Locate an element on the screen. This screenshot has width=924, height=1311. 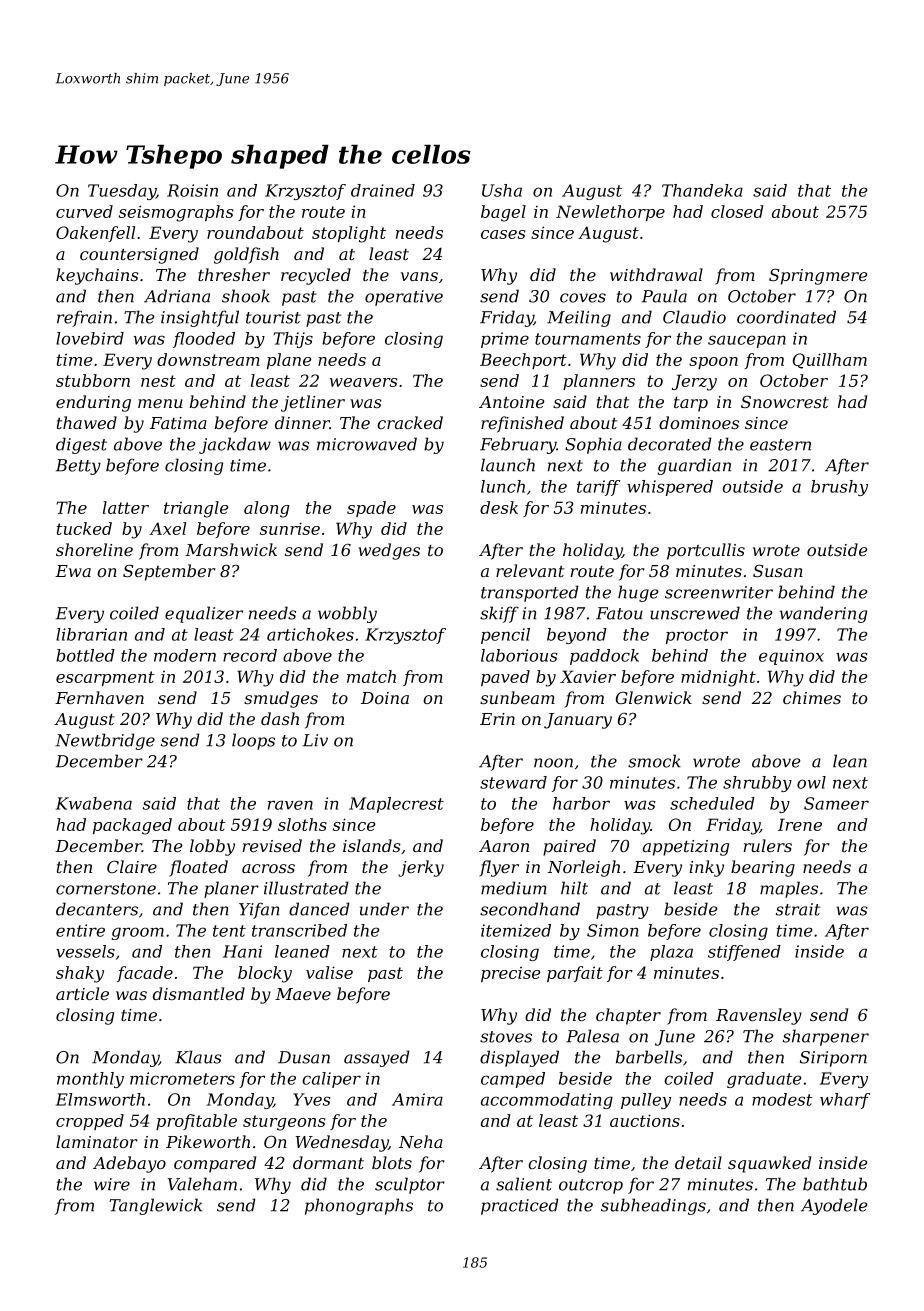
Claire is located at coordinates (132, 866).
